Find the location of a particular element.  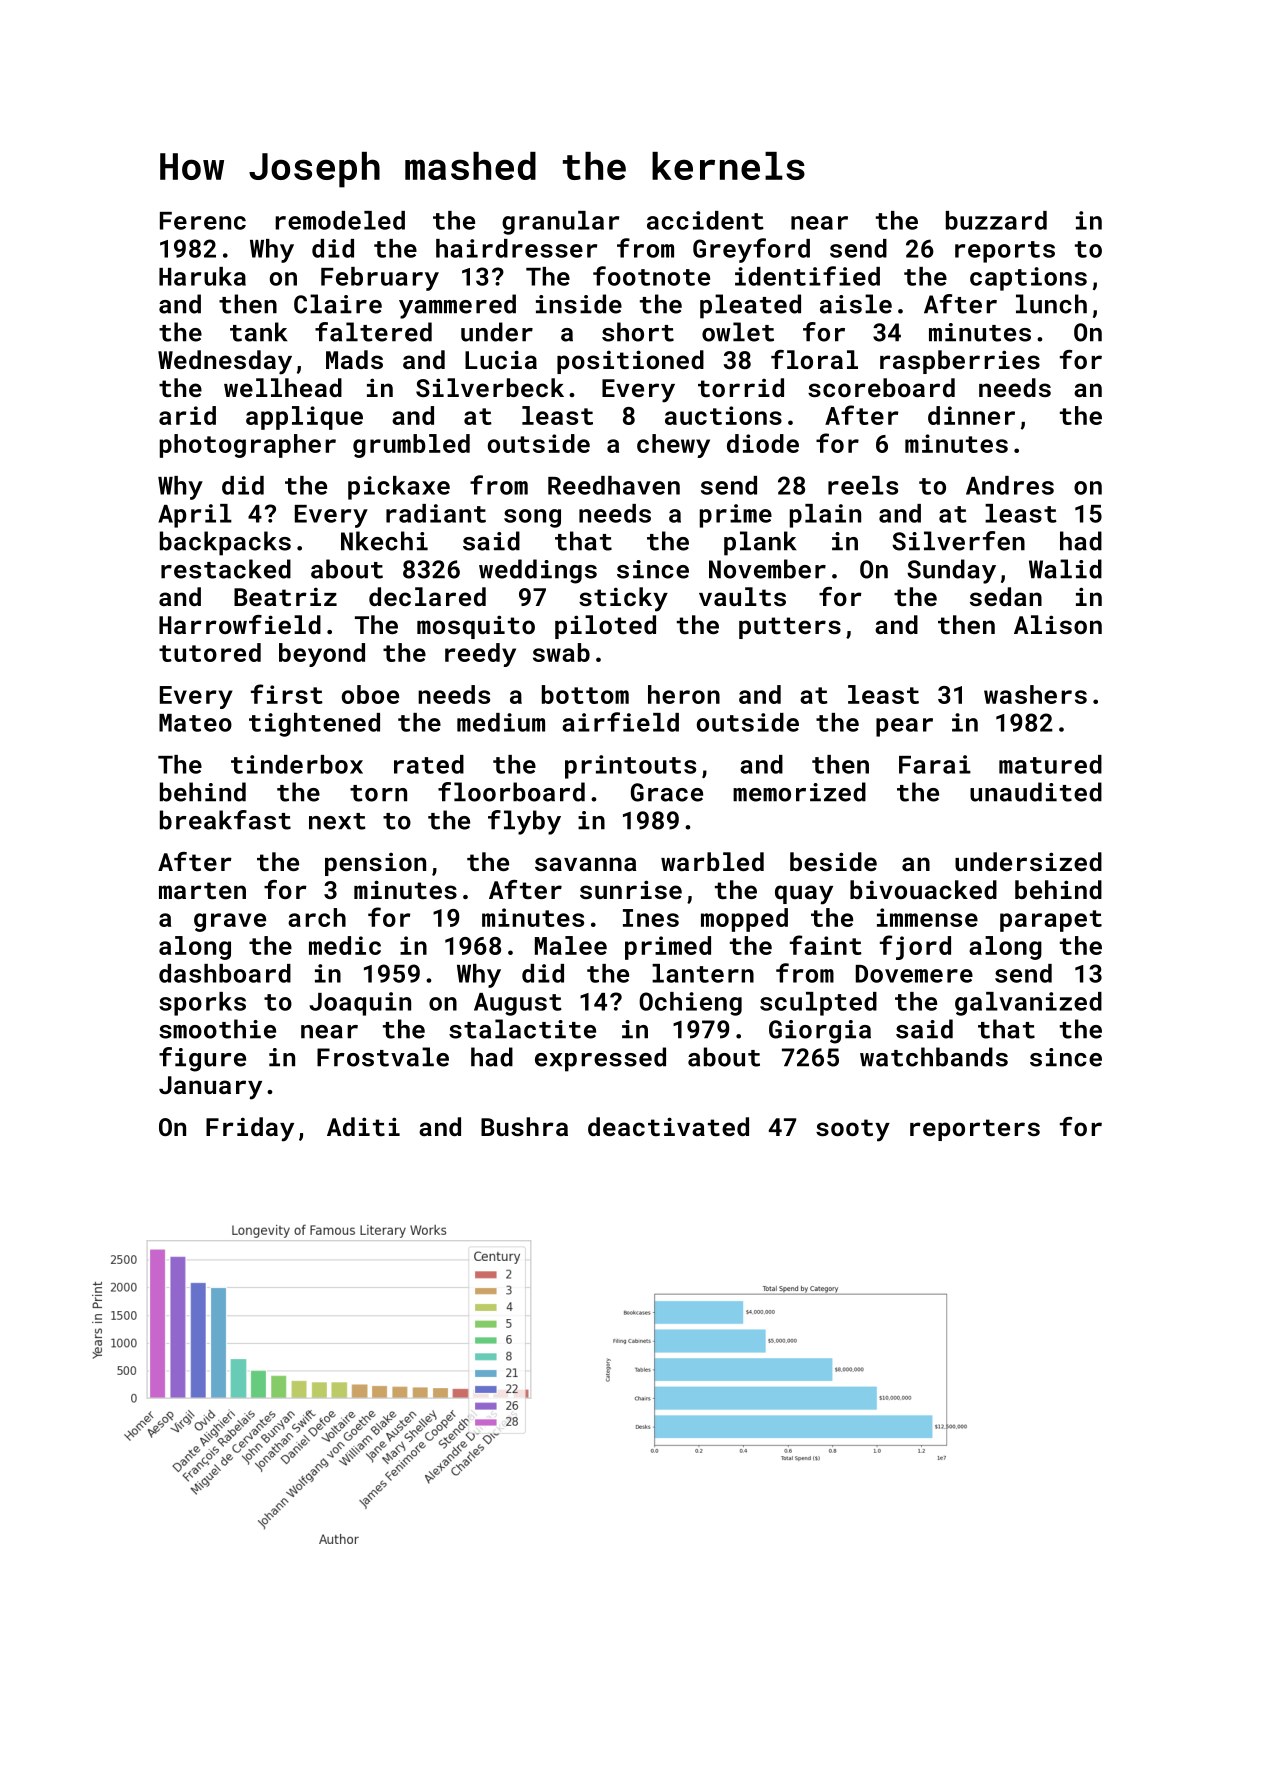

Bushra is located at coordinates (524, 1126).
